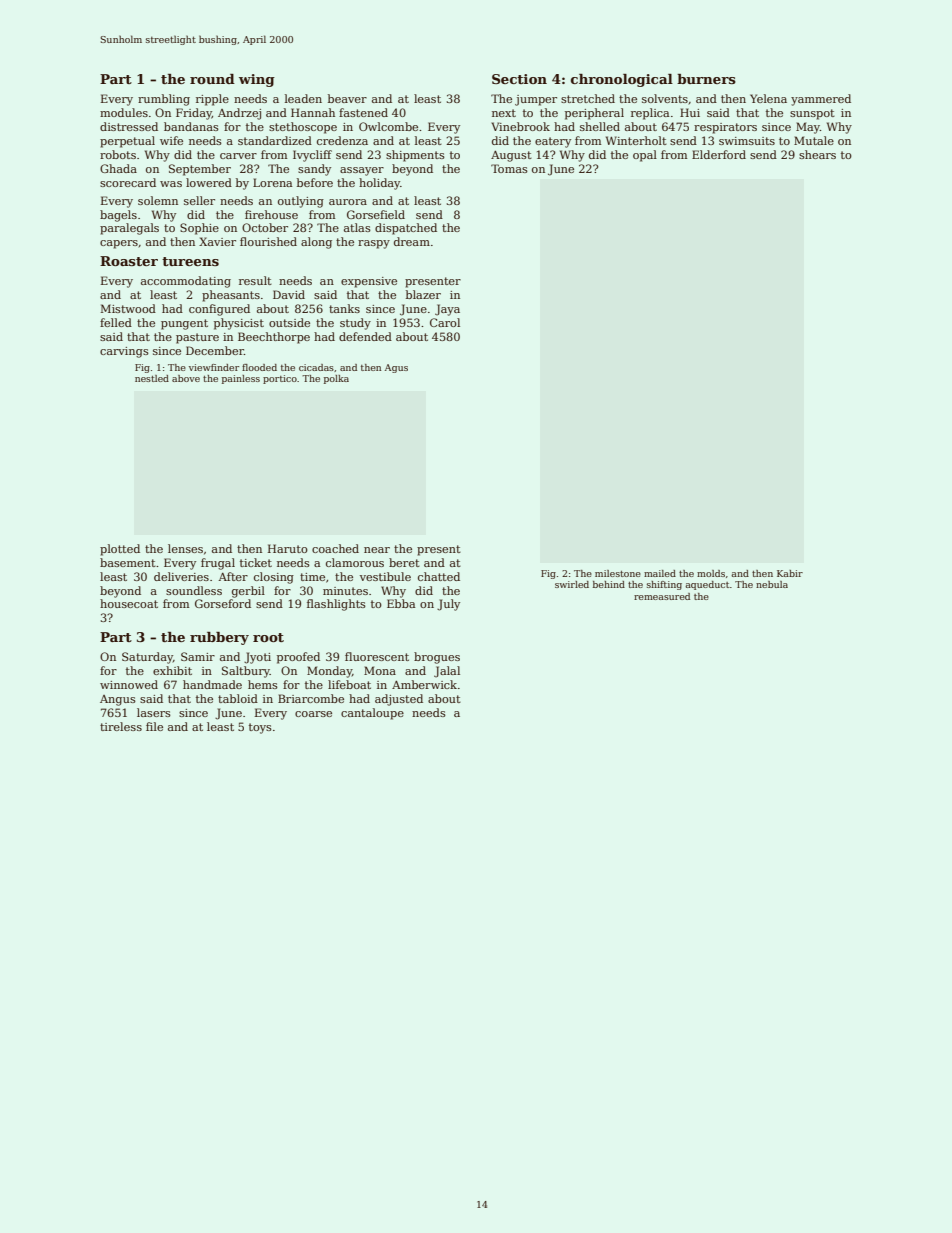  I want to click on nebula, so click(772, 584).
